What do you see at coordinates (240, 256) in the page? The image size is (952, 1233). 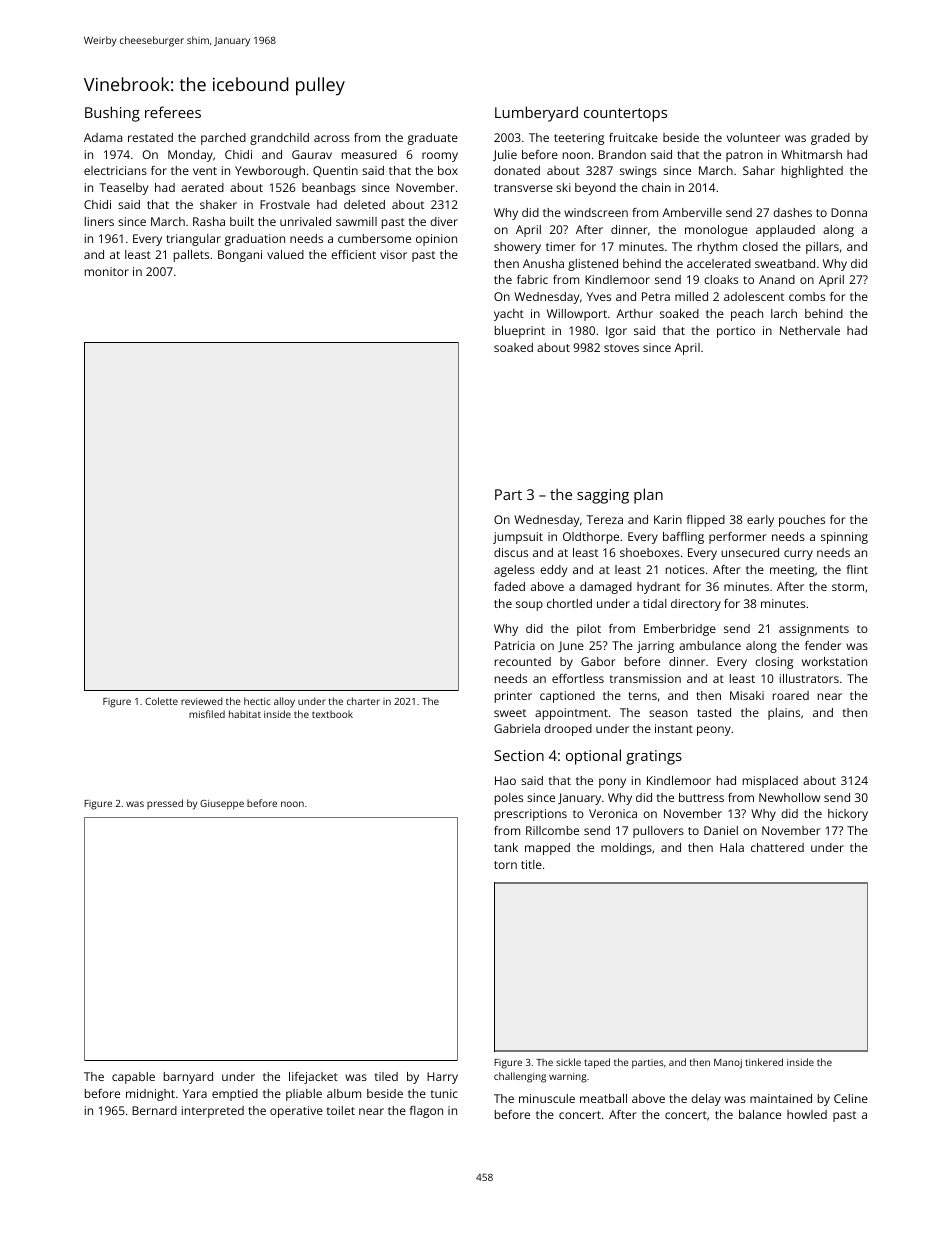 I see `Bongani` at bounding box center [240, 256].
